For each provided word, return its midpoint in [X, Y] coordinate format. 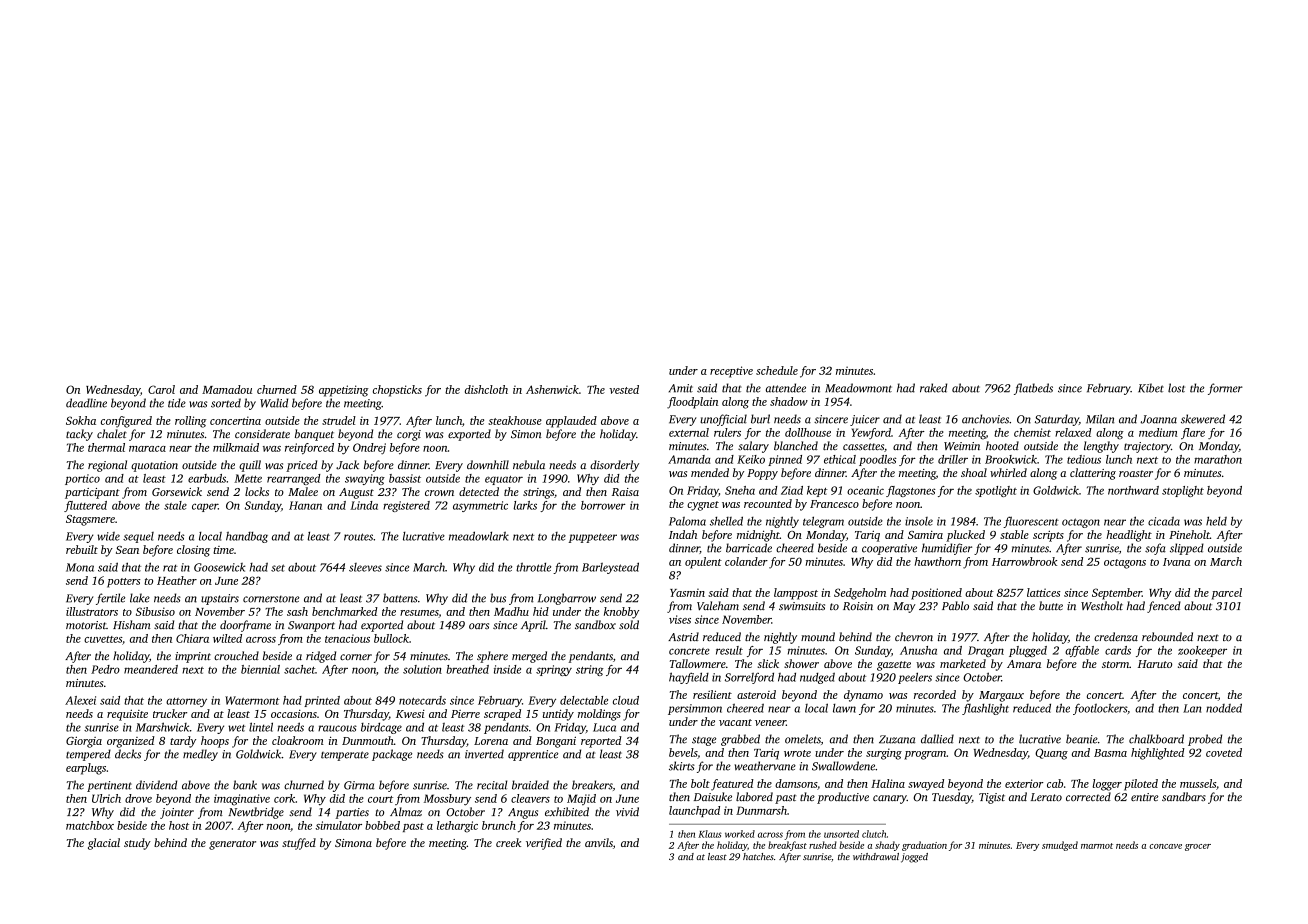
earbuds [207, 478]
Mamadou [227, 389]
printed [322, 701]
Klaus [710, 834]
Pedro [105, 669]
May [904, 607]
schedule [777, 370]
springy [554, 670]
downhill [488, 464]
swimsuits [802, 606]
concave [1166, 846]
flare [1193, 433]
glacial [104, 844]
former [1225, 389]
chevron [914, 636]
